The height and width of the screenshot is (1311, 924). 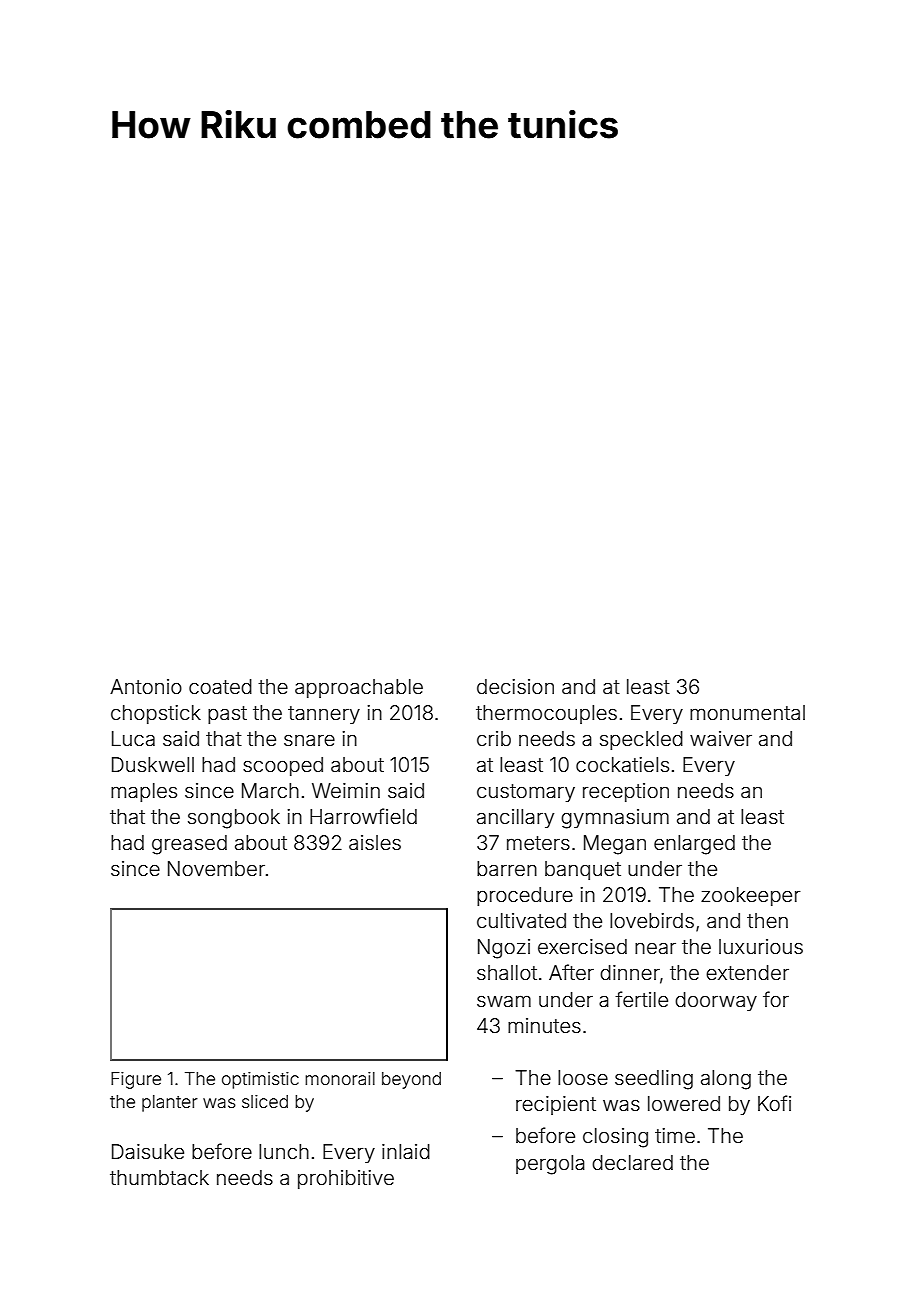 What do you see at coordinates (216, 868) in the screenshot?
I see `November` at bounding box center [216, 868].
